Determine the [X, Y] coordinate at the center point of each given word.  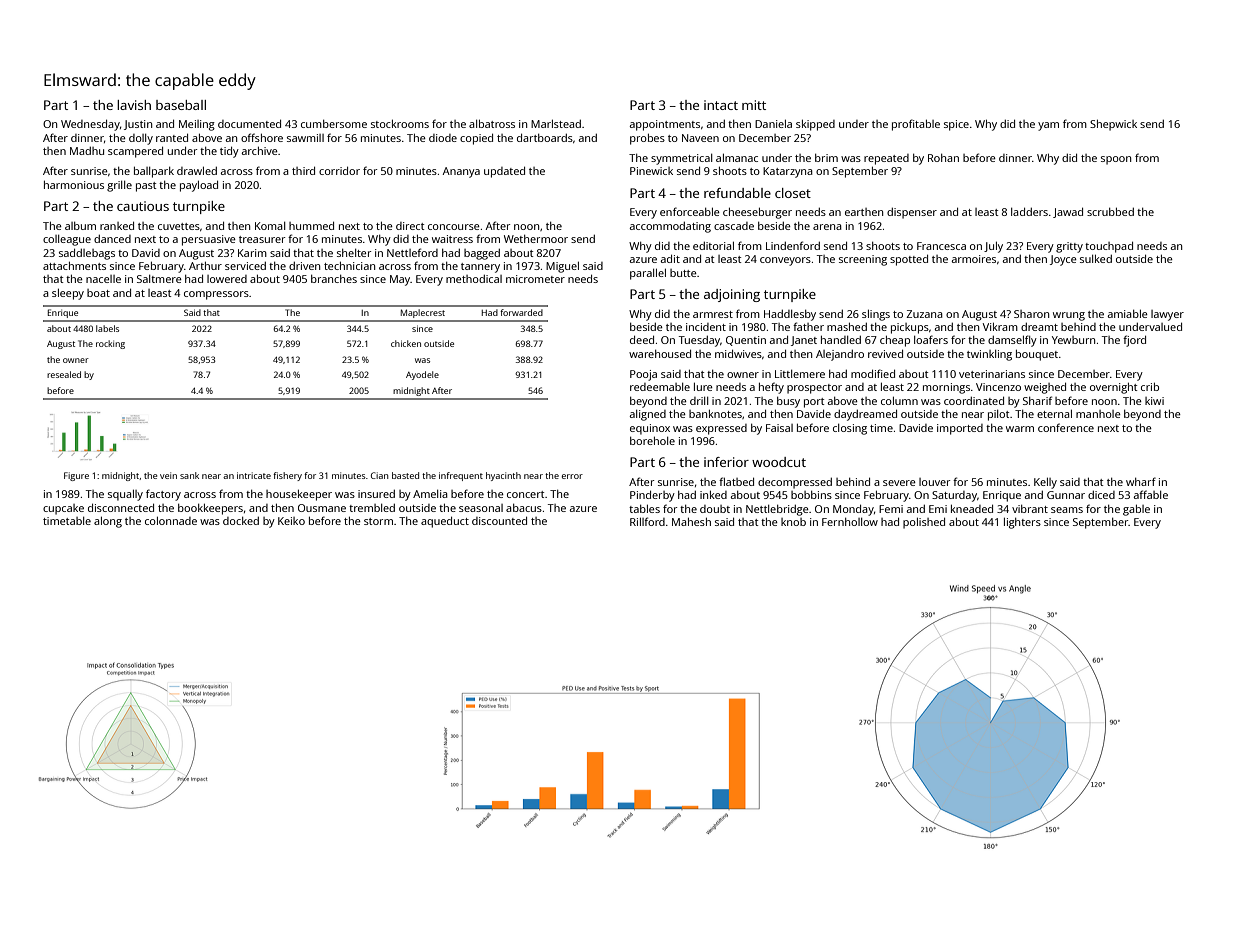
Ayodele [422, 375]
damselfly [1012, 341]
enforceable [690, 211]
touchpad [1109, 247]
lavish [134, 105]
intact [721, 105]
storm [378, 521]
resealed [64, 374]
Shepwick [1113, 125]
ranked [117, 225]
